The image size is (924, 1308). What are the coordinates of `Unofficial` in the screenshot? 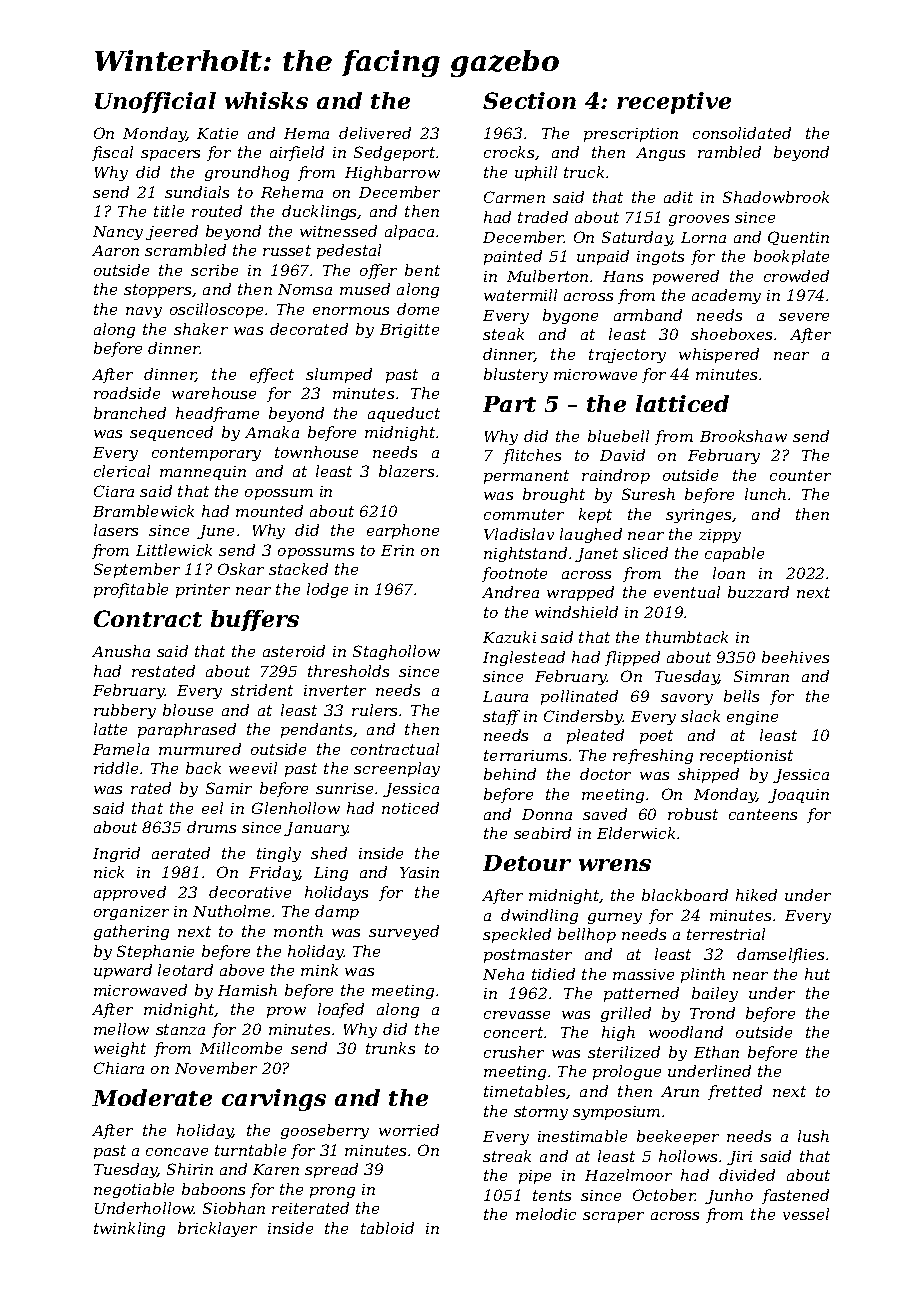 It's located at (155, 102).
